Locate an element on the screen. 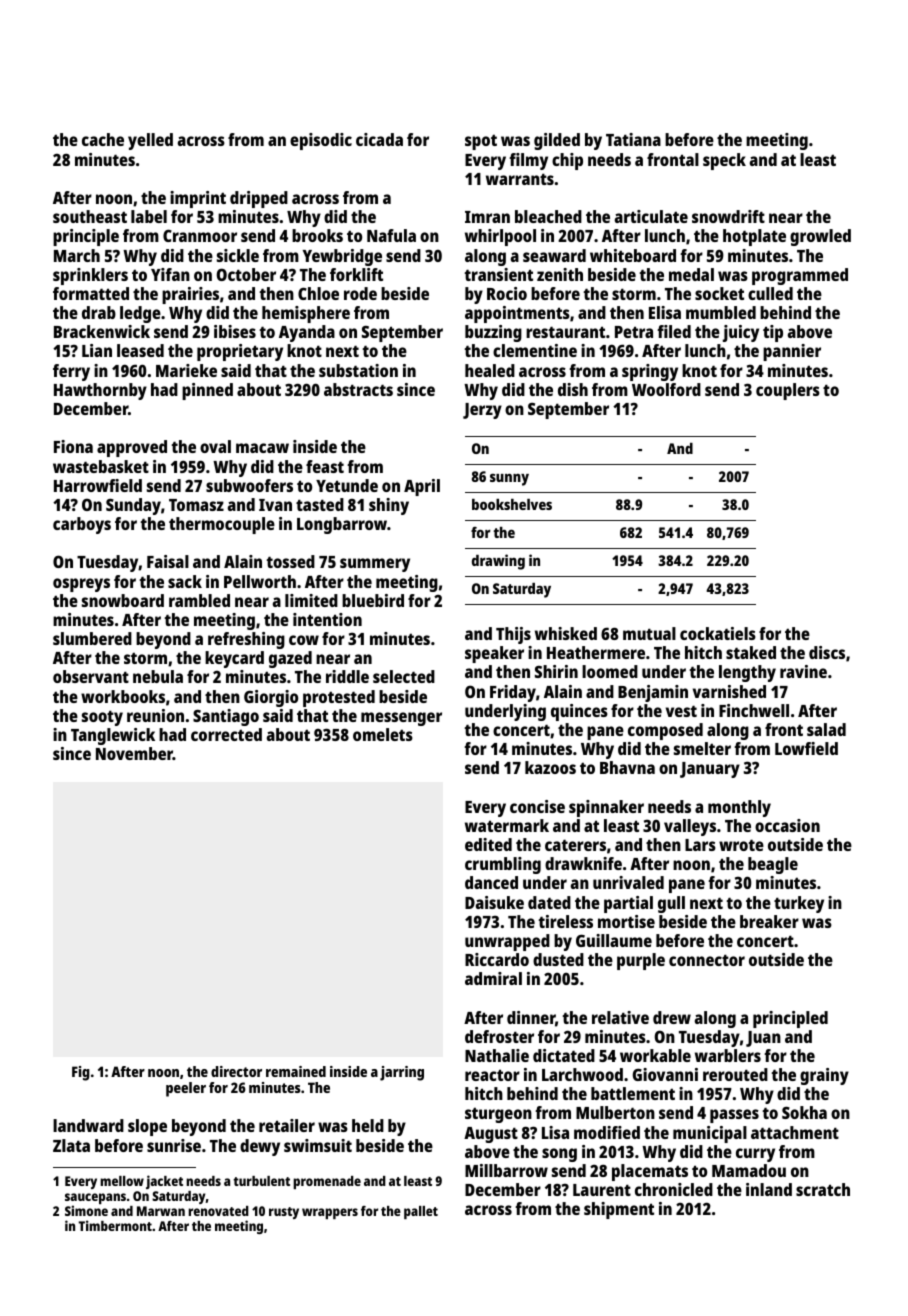  turbulent is located at coordinates (261, 1181).
